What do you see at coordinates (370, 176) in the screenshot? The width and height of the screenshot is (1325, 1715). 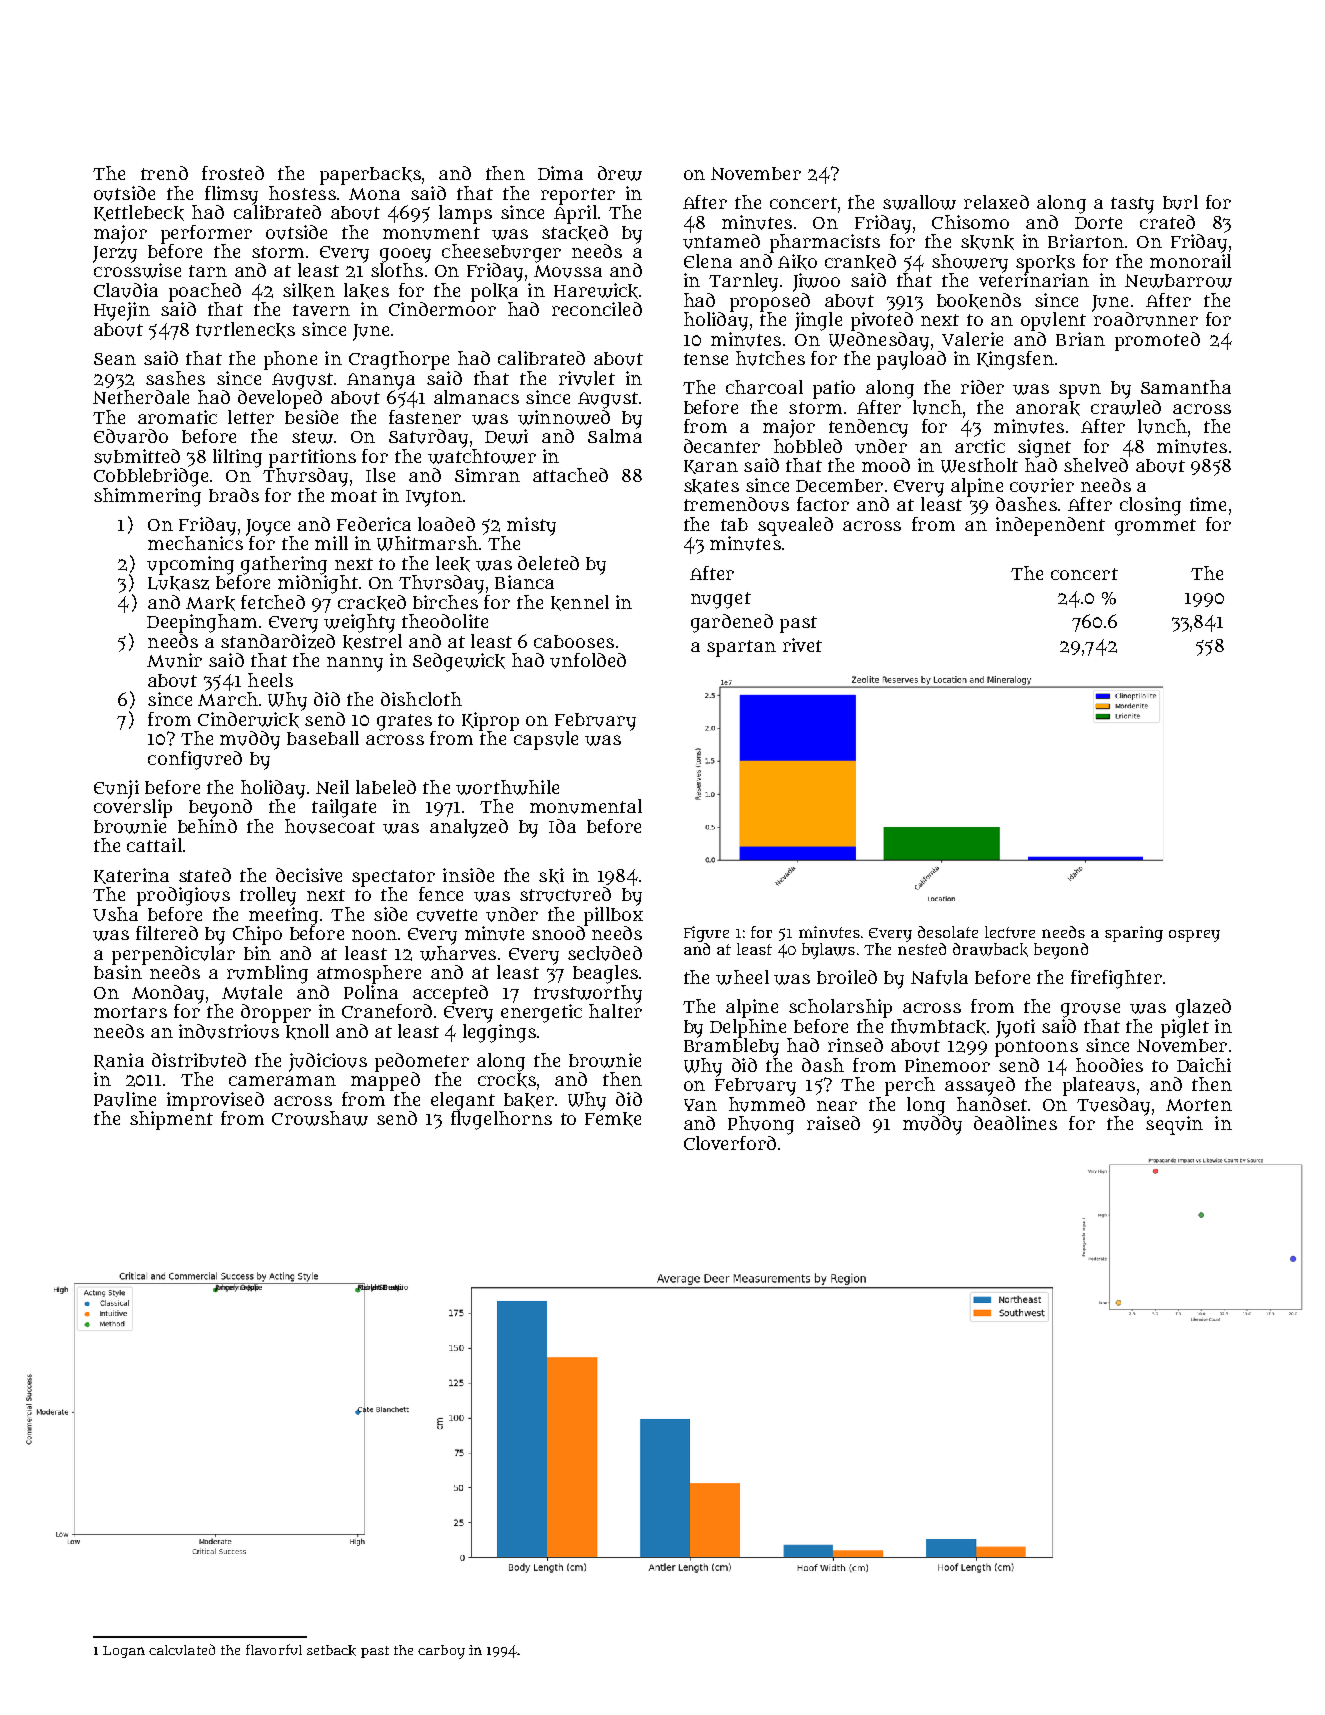 I see `paperbacks` at bounding box center [370, 176].
